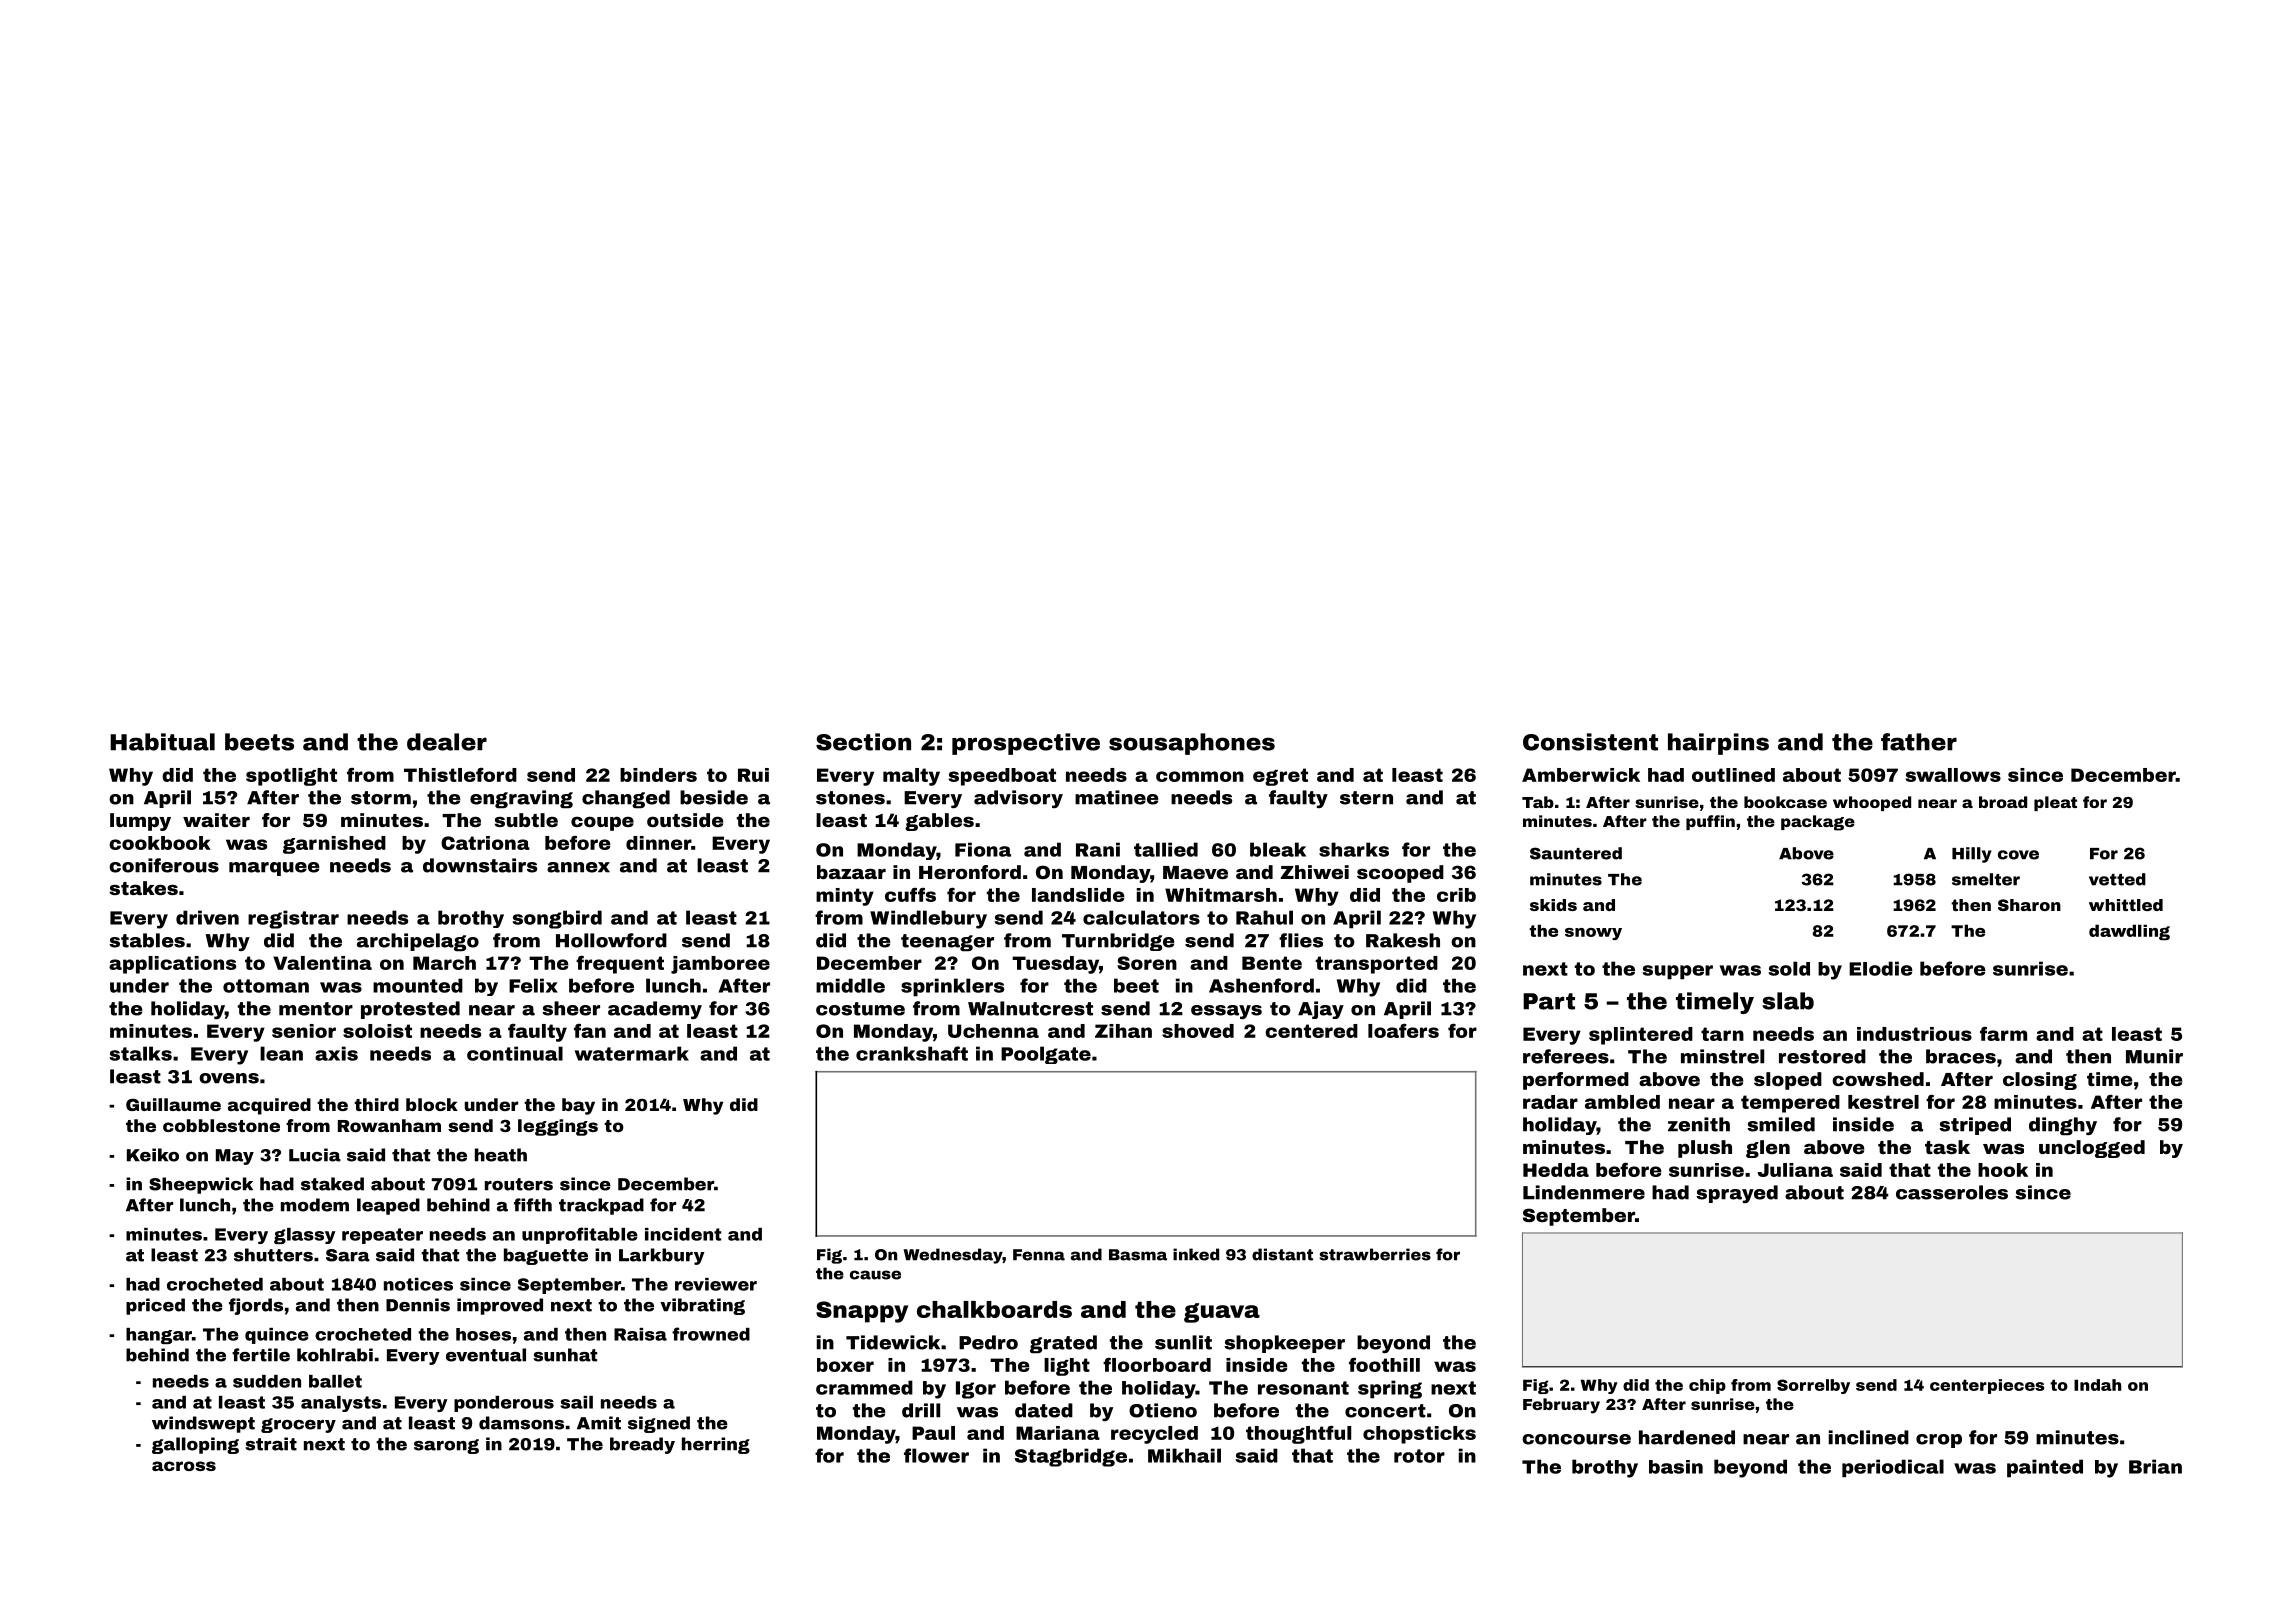 This screenshot has height=1620, width=2292. What do you see at coordinates (304, 1236) in the screenshot?
I see `glassy` at bounding box center [304, 1236].
